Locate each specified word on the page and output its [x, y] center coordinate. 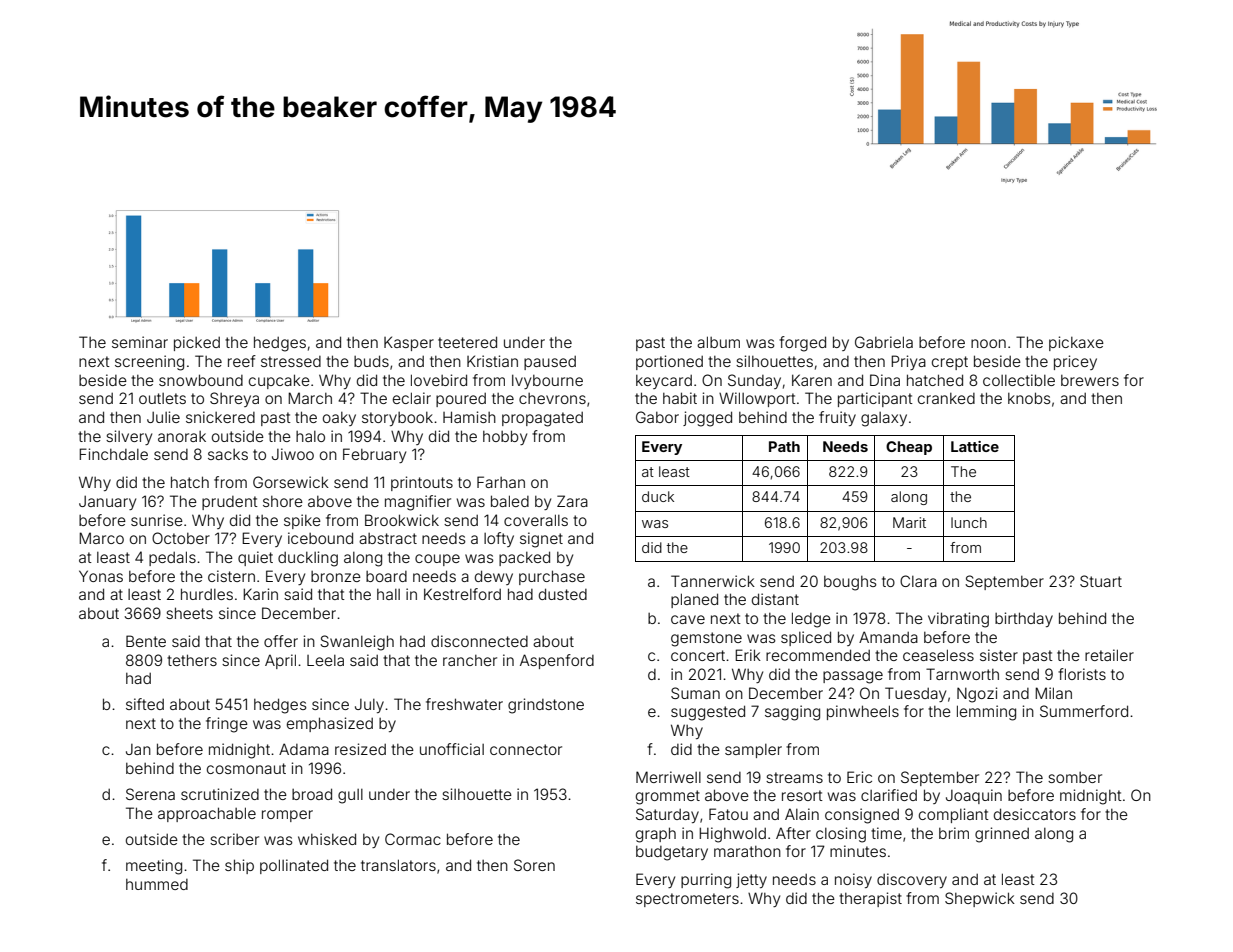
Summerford [1084, 711]
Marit [909, 522]
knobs [1029, 398]
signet [541, 540]
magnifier [418, 503]
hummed [157, 884]
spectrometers [687, 900]
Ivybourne [547, 381]
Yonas [101, 576]
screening [149, 363]
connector [526, 749]
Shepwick [980, 899]
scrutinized [220, 794]
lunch [969, 522]
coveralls [536, 520]
